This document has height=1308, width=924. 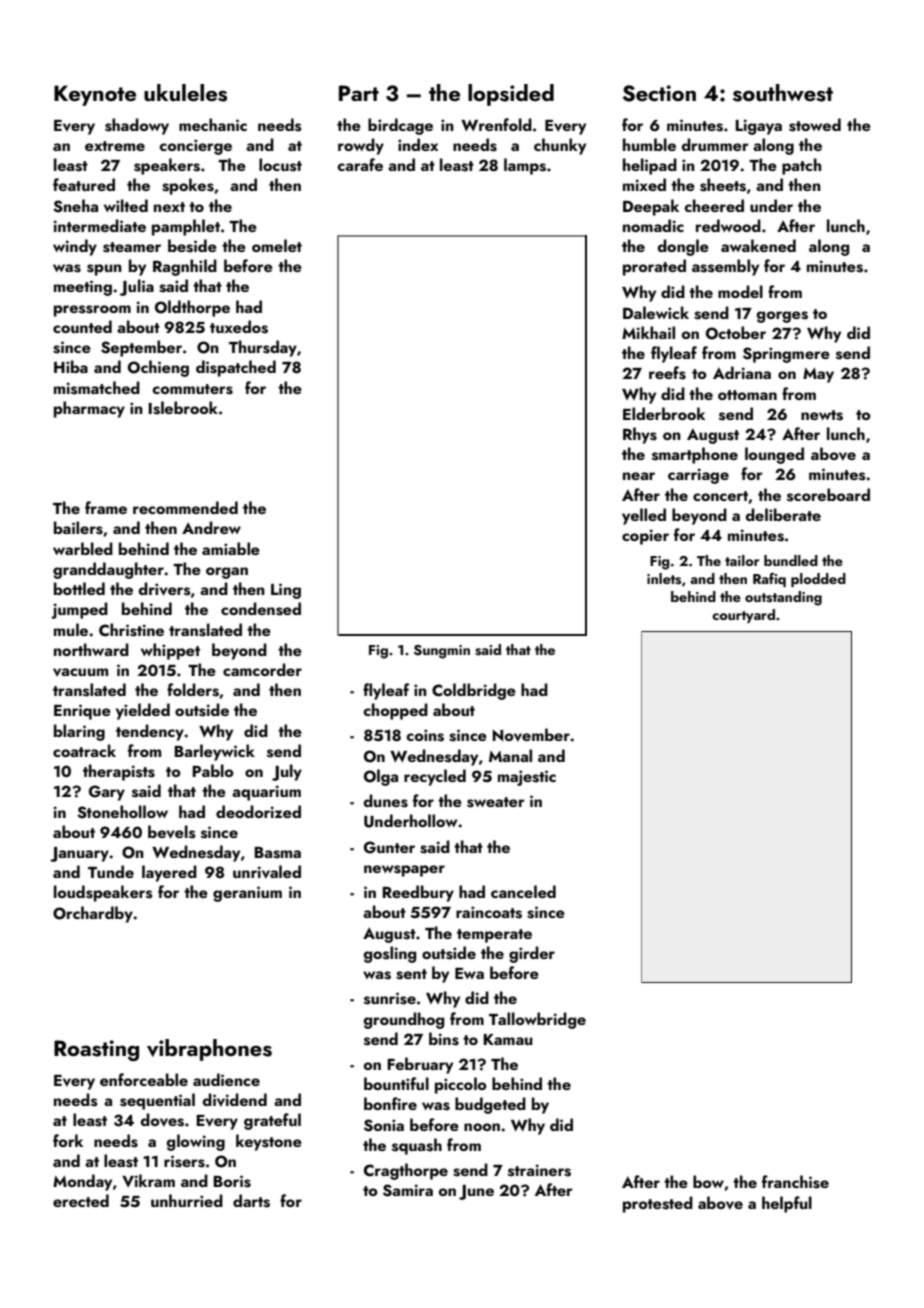 I want to click on omelet, so click(x=277, y=245).
